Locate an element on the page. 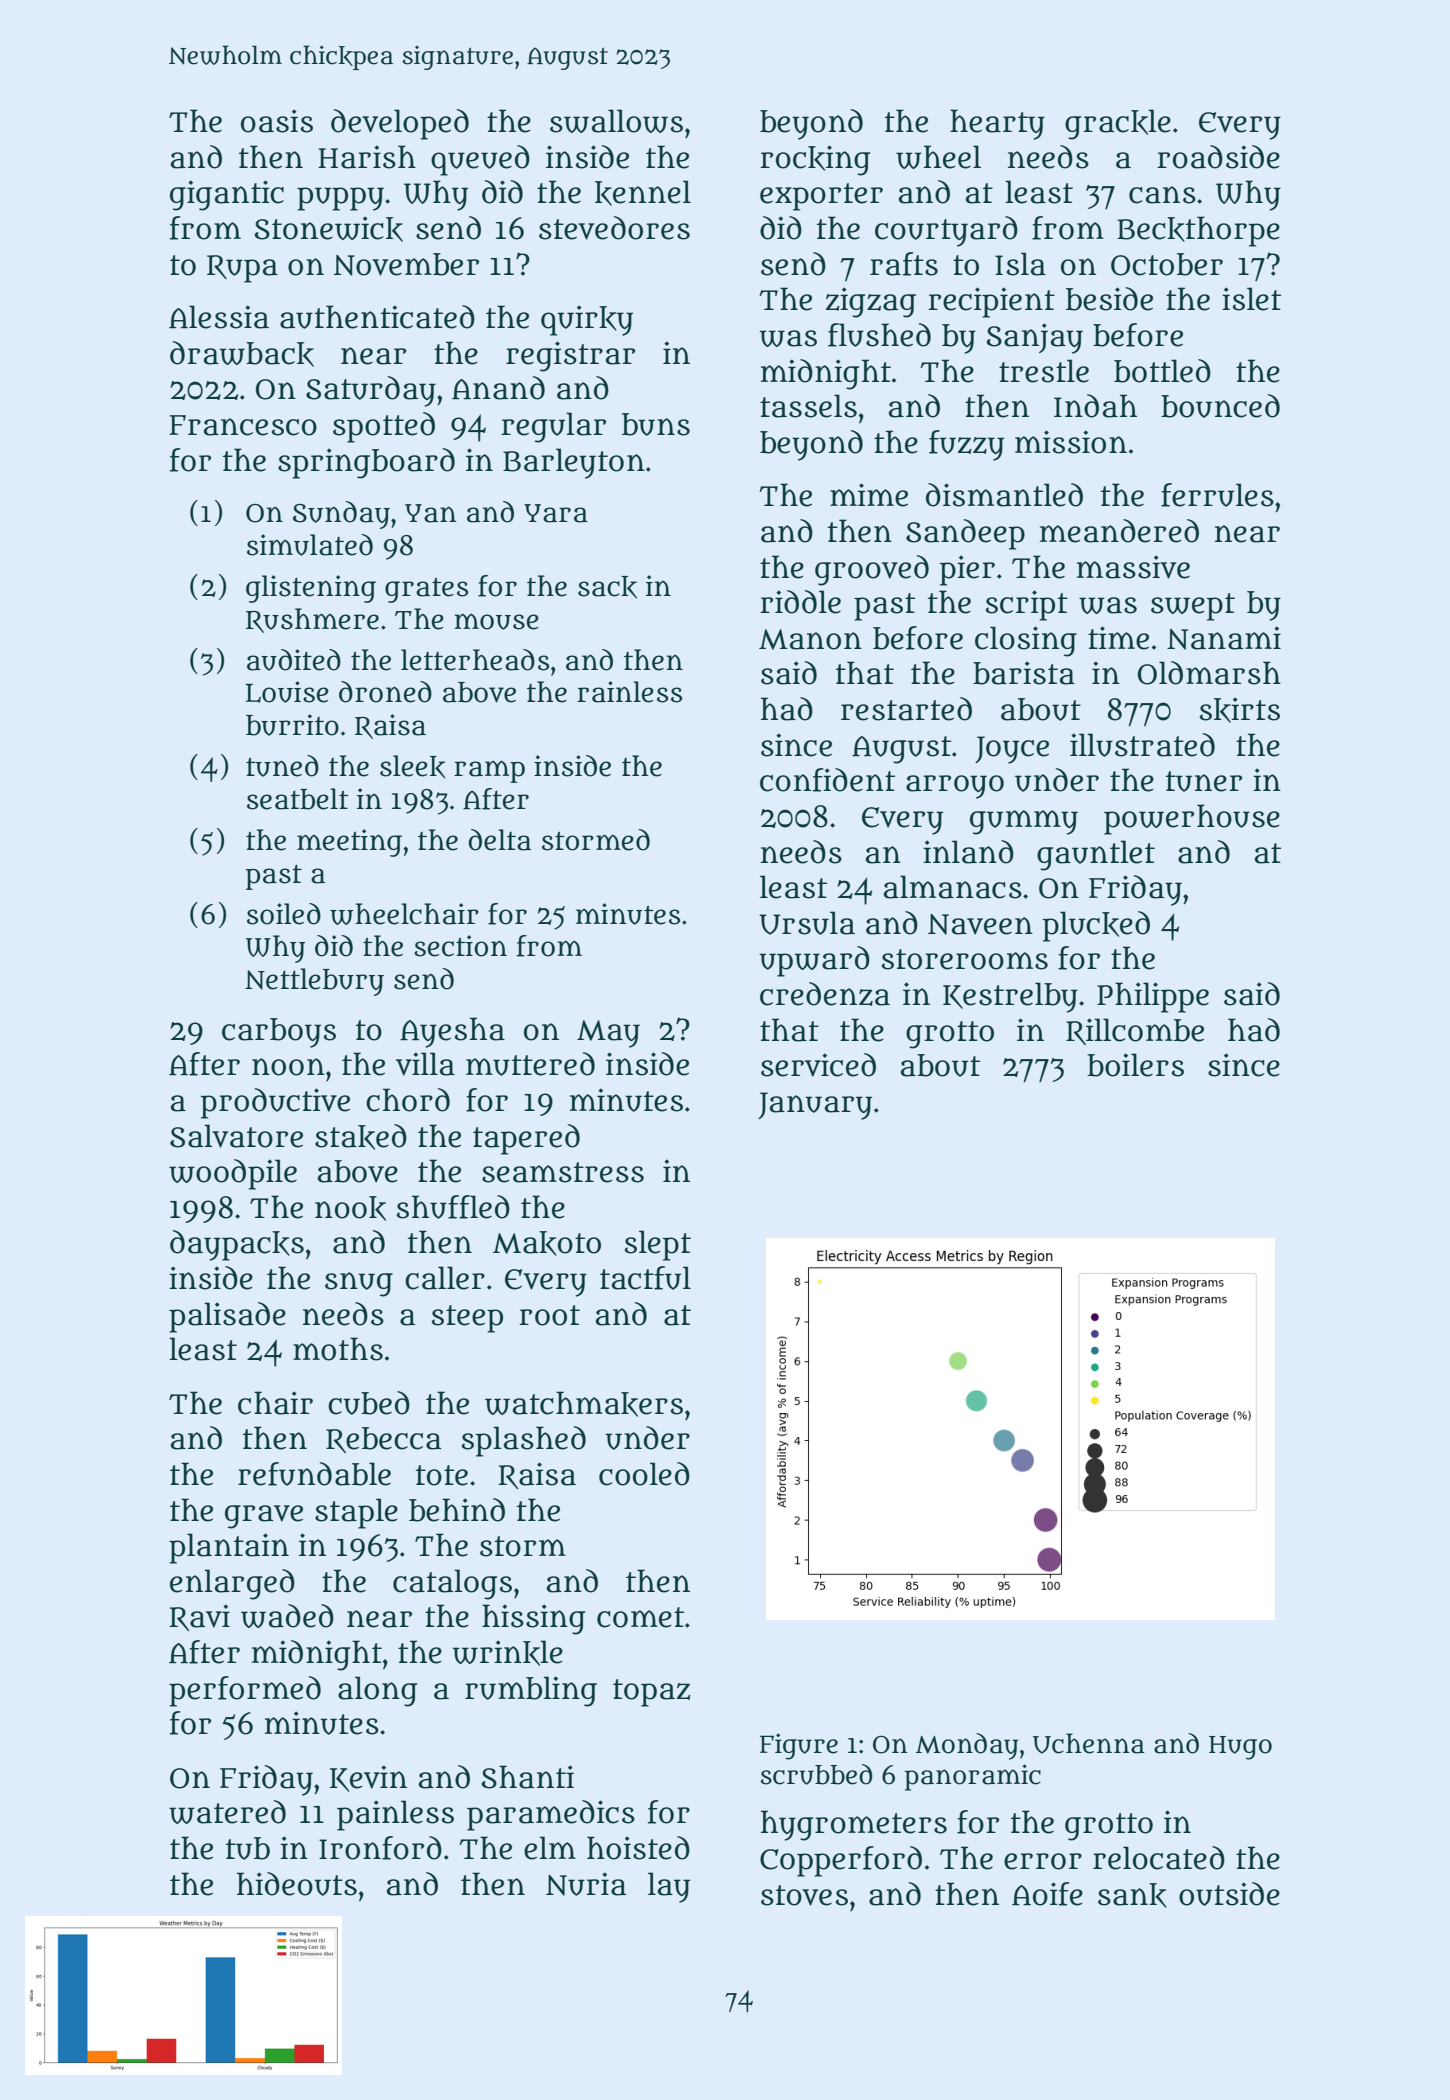 The image size is (1450, 2100). carboys is located at coordinates (279, 1033).
